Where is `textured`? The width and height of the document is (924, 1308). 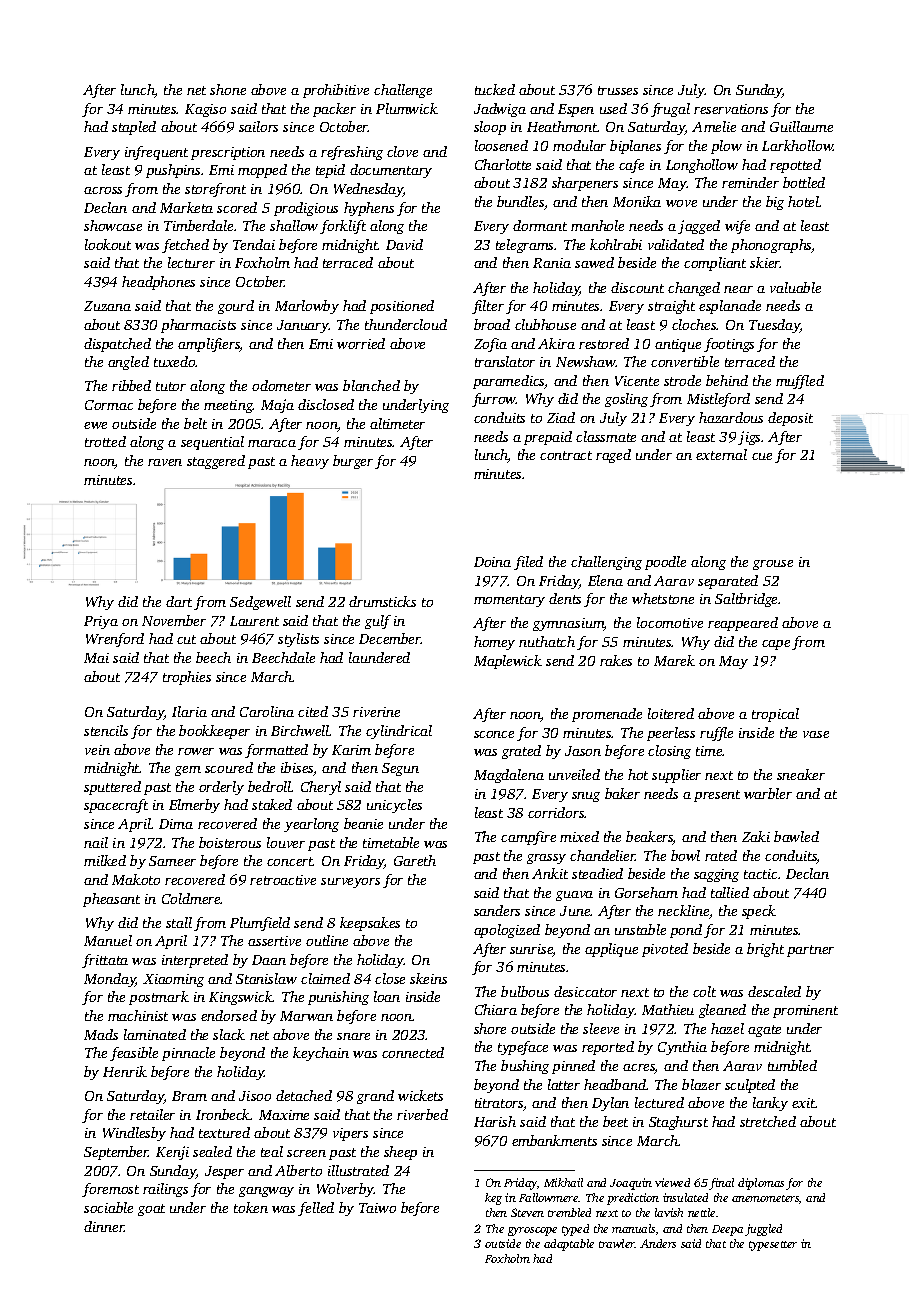 textured is located at coordinates (224, 1132).
